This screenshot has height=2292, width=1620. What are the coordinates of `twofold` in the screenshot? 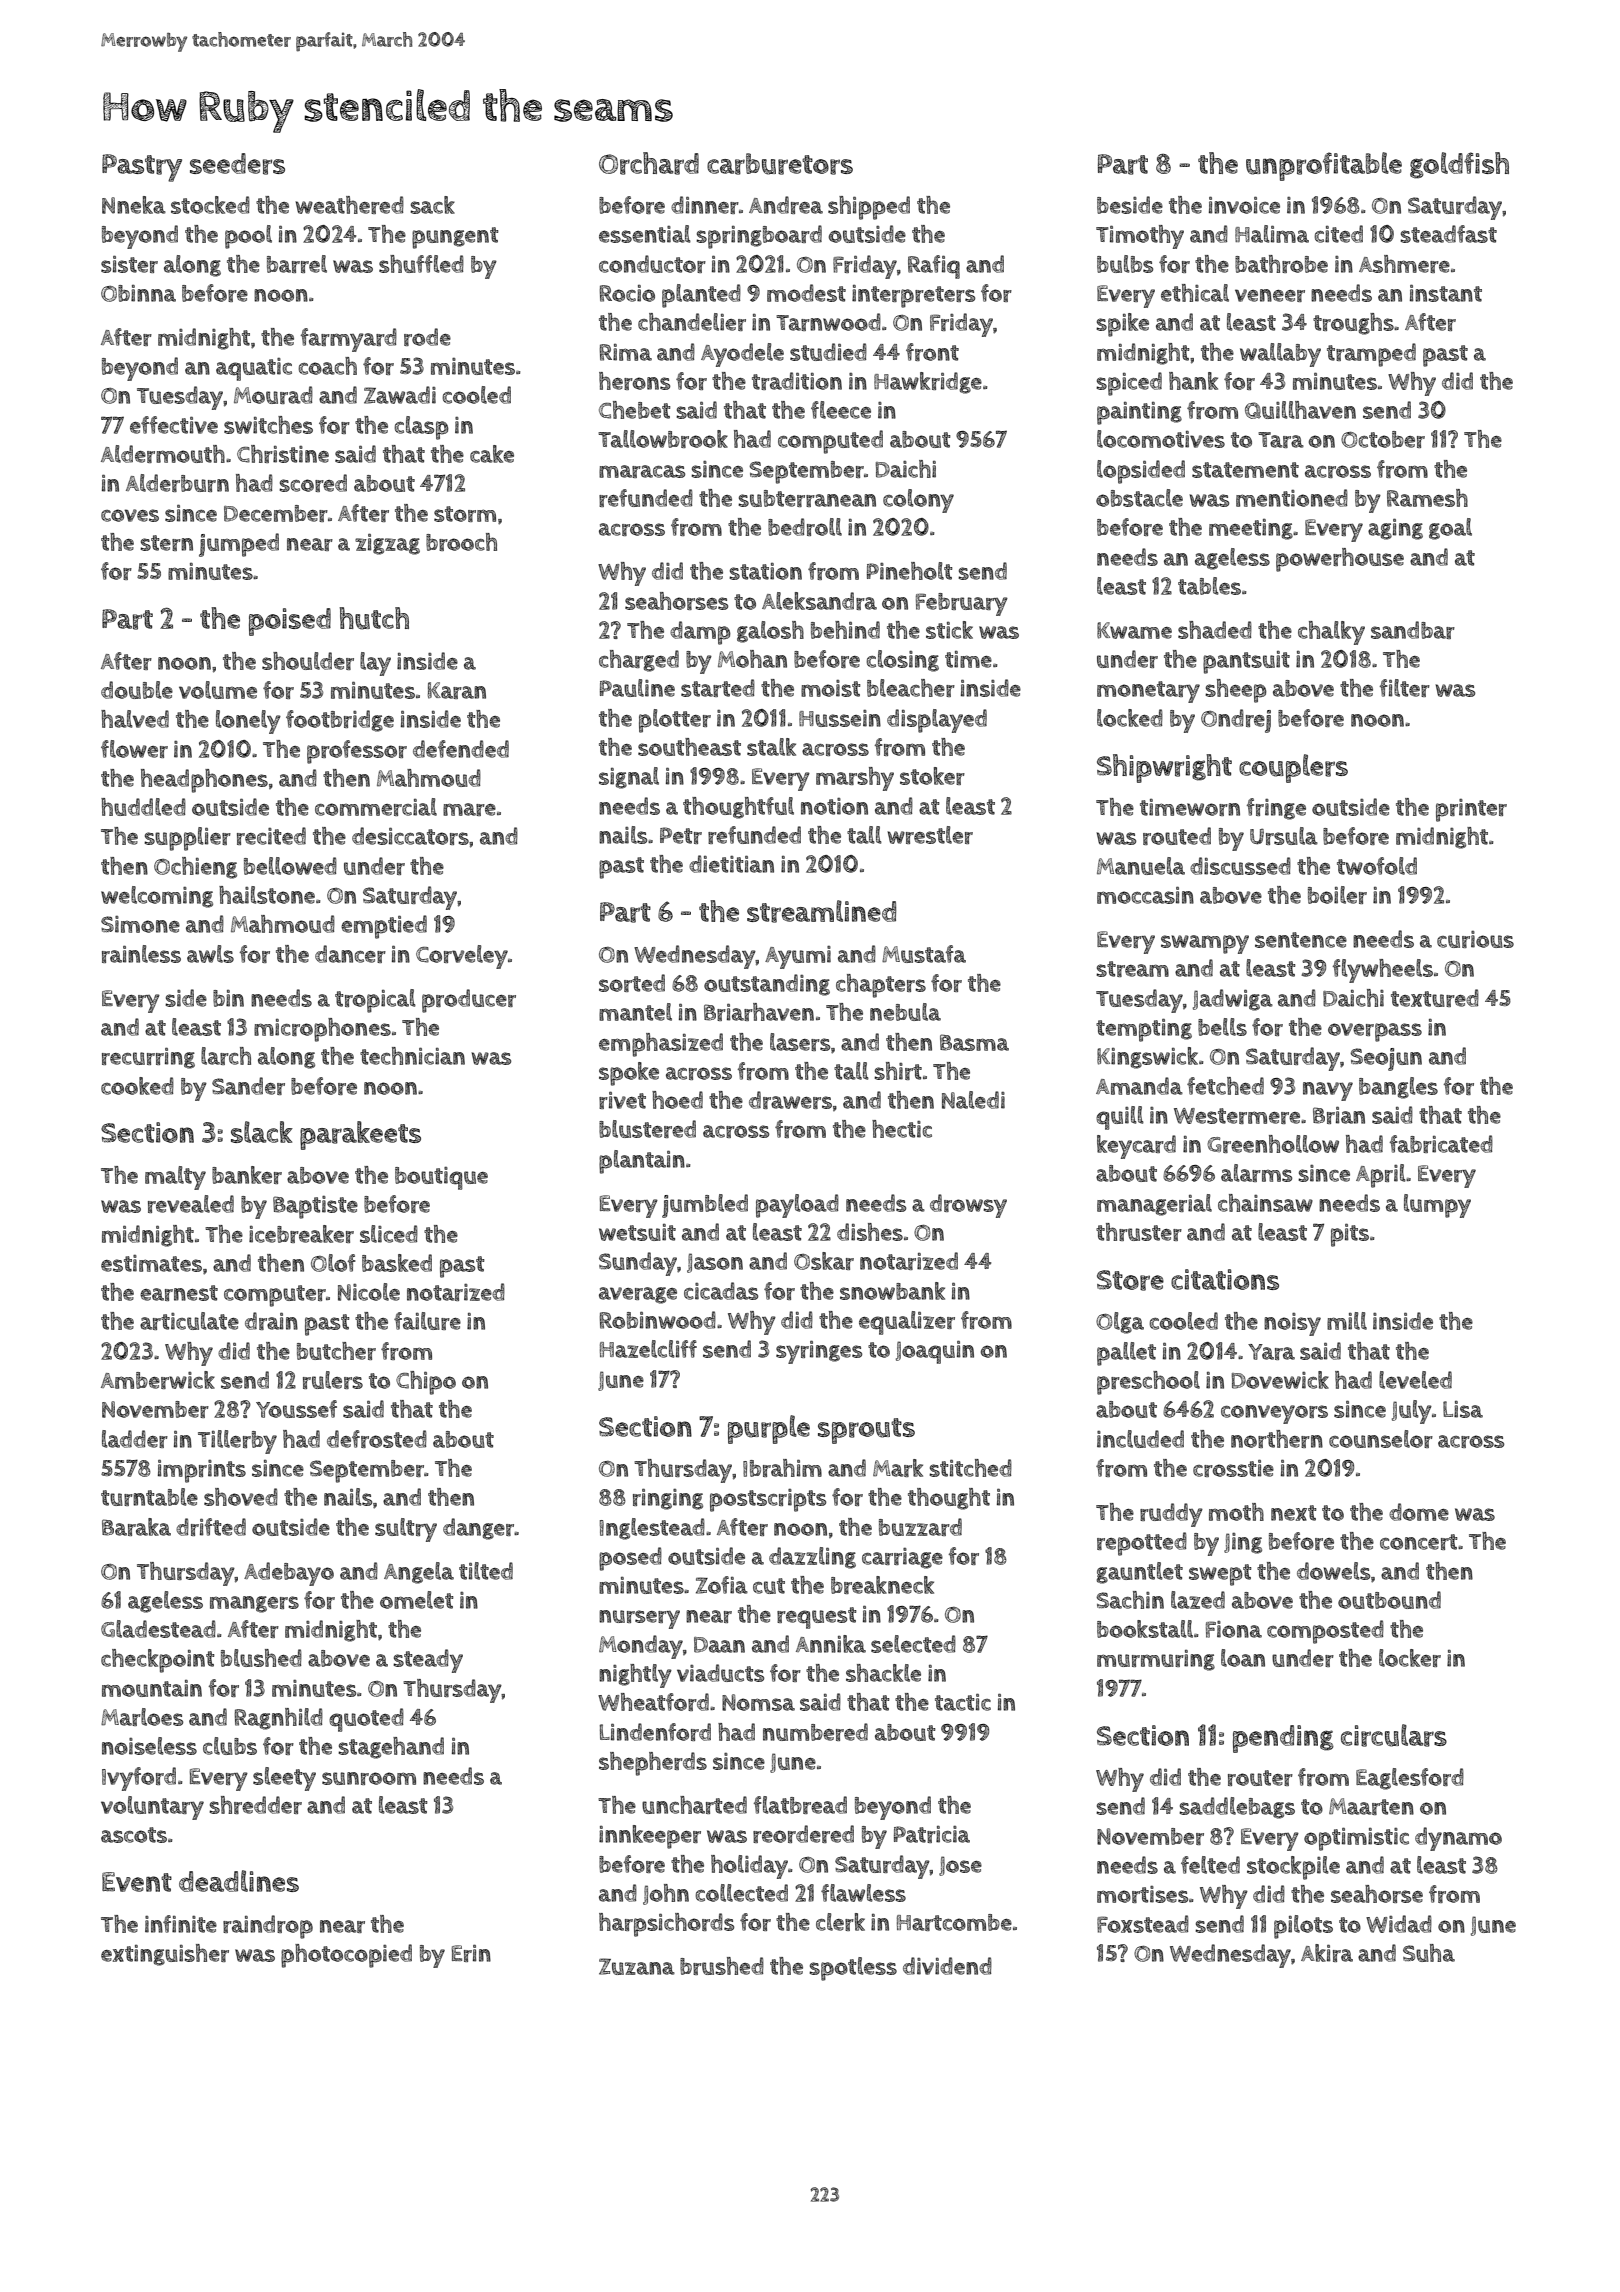 It's located at (1377, 866).
